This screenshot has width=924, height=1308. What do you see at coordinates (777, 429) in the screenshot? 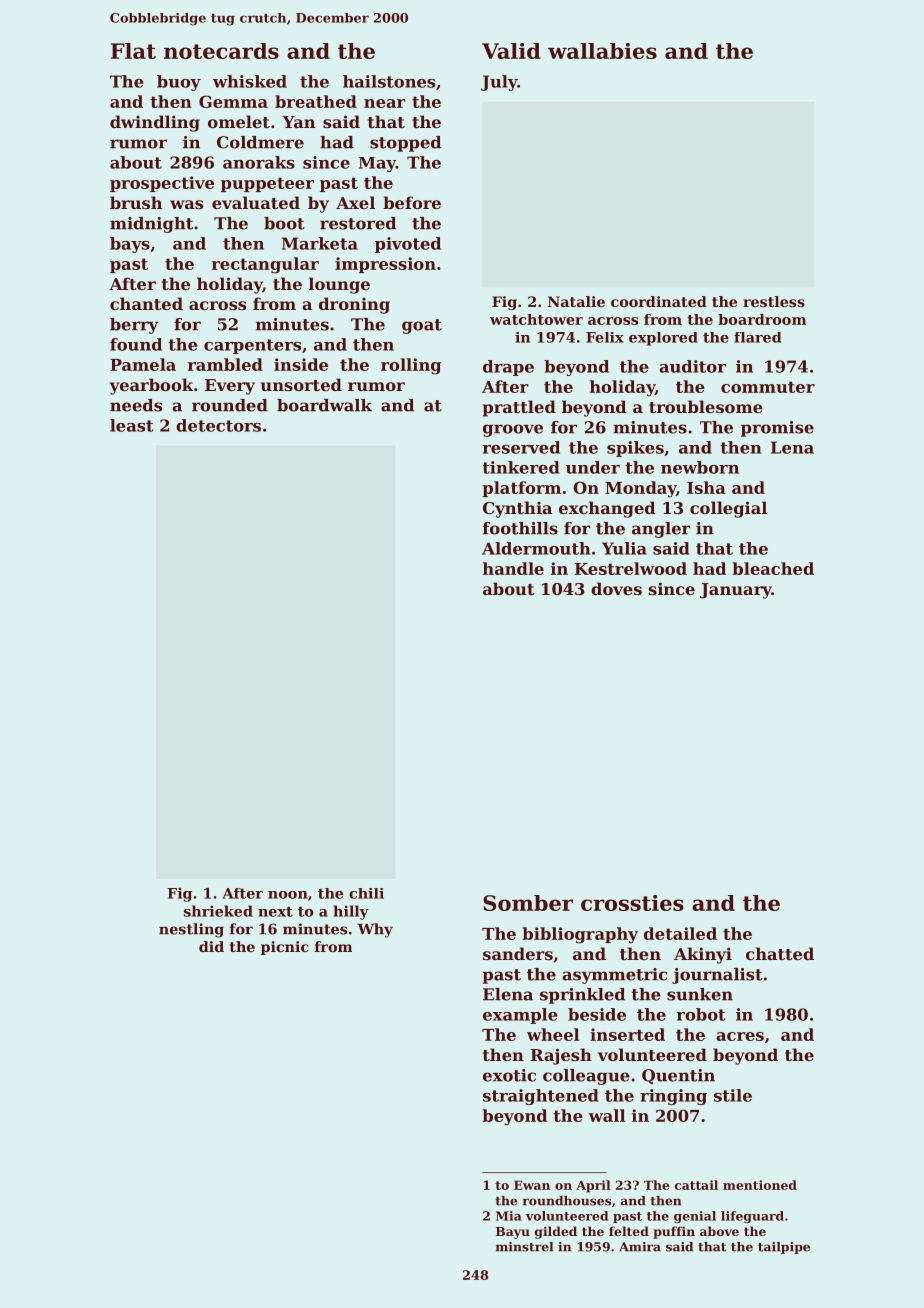
I see `promise` at bounding box center [777, 429].
